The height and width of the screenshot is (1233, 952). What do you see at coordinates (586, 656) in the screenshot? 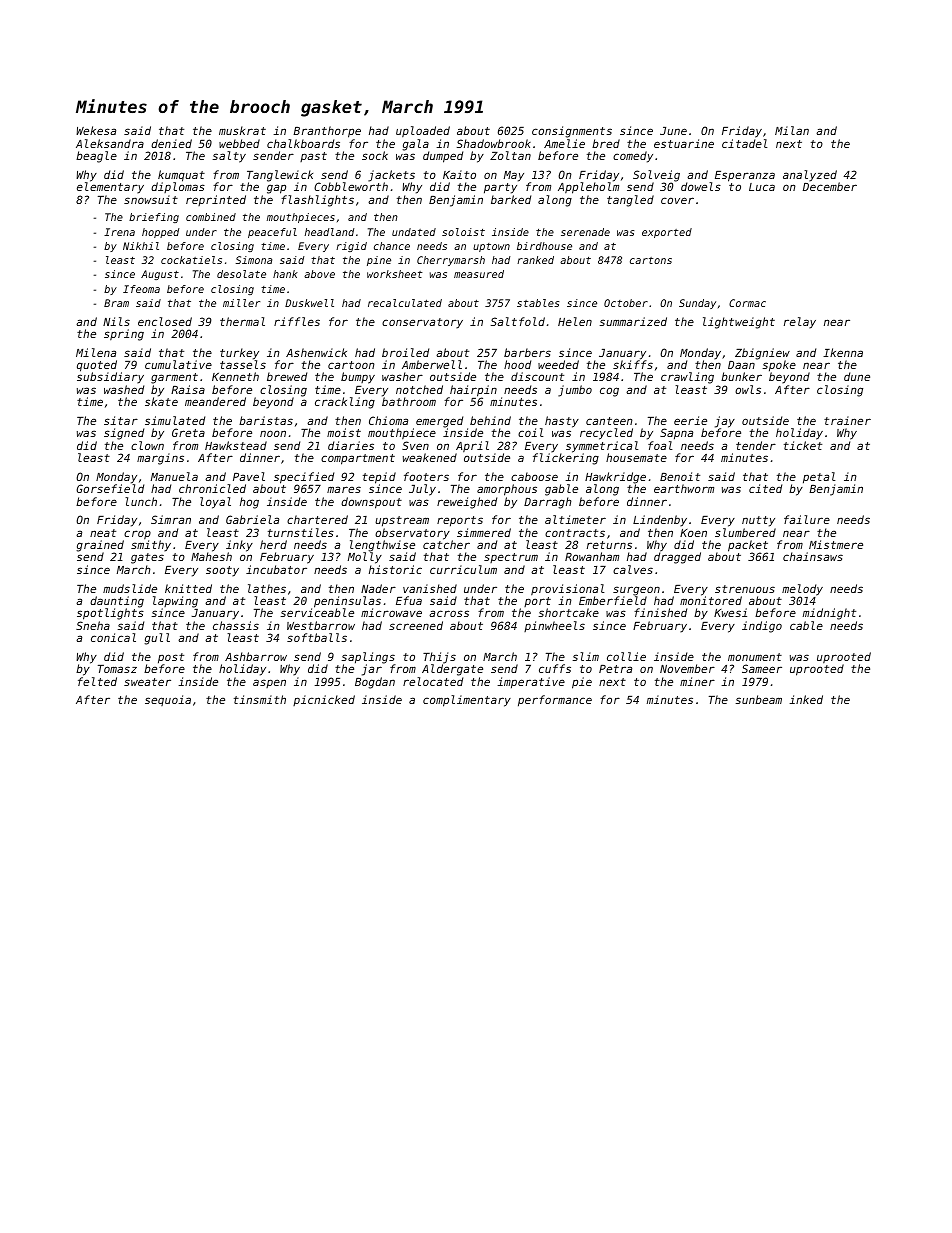
I see `slim` at bounding box center [586, 656].
